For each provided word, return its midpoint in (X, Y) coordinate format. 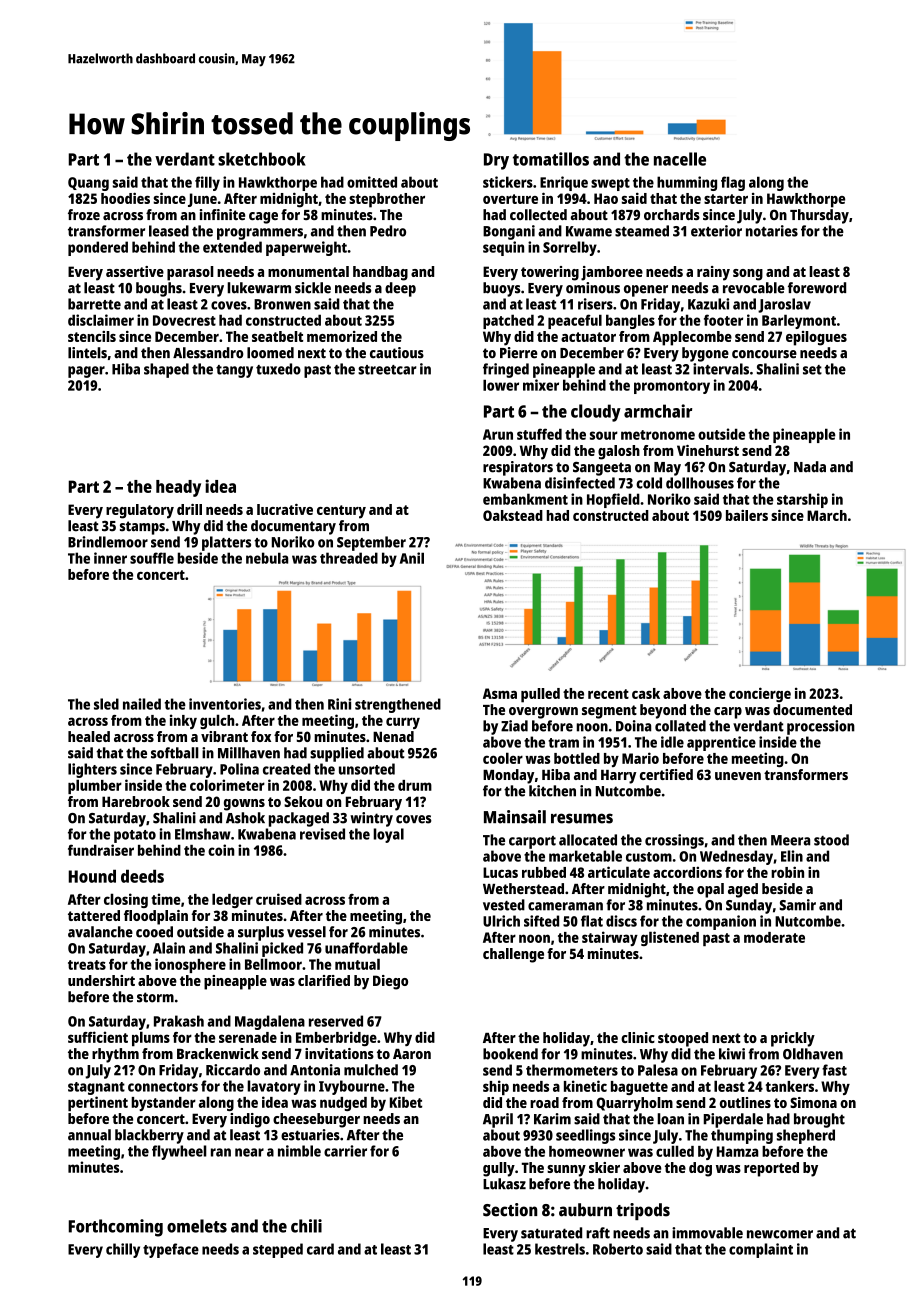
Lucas (500, 872)
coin (221, 850)
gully (499, 1169)
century (341, 512)
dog (700, 1169)
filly (207, 183)
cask (646, 693)
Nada (810, 467)
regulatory (140, 511)
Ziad (514, 726)
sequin (503, 248)
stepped (278, 1250)
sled (106, 704)
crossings (674, 841)
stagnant (96, 1088)
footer (723, 320)
